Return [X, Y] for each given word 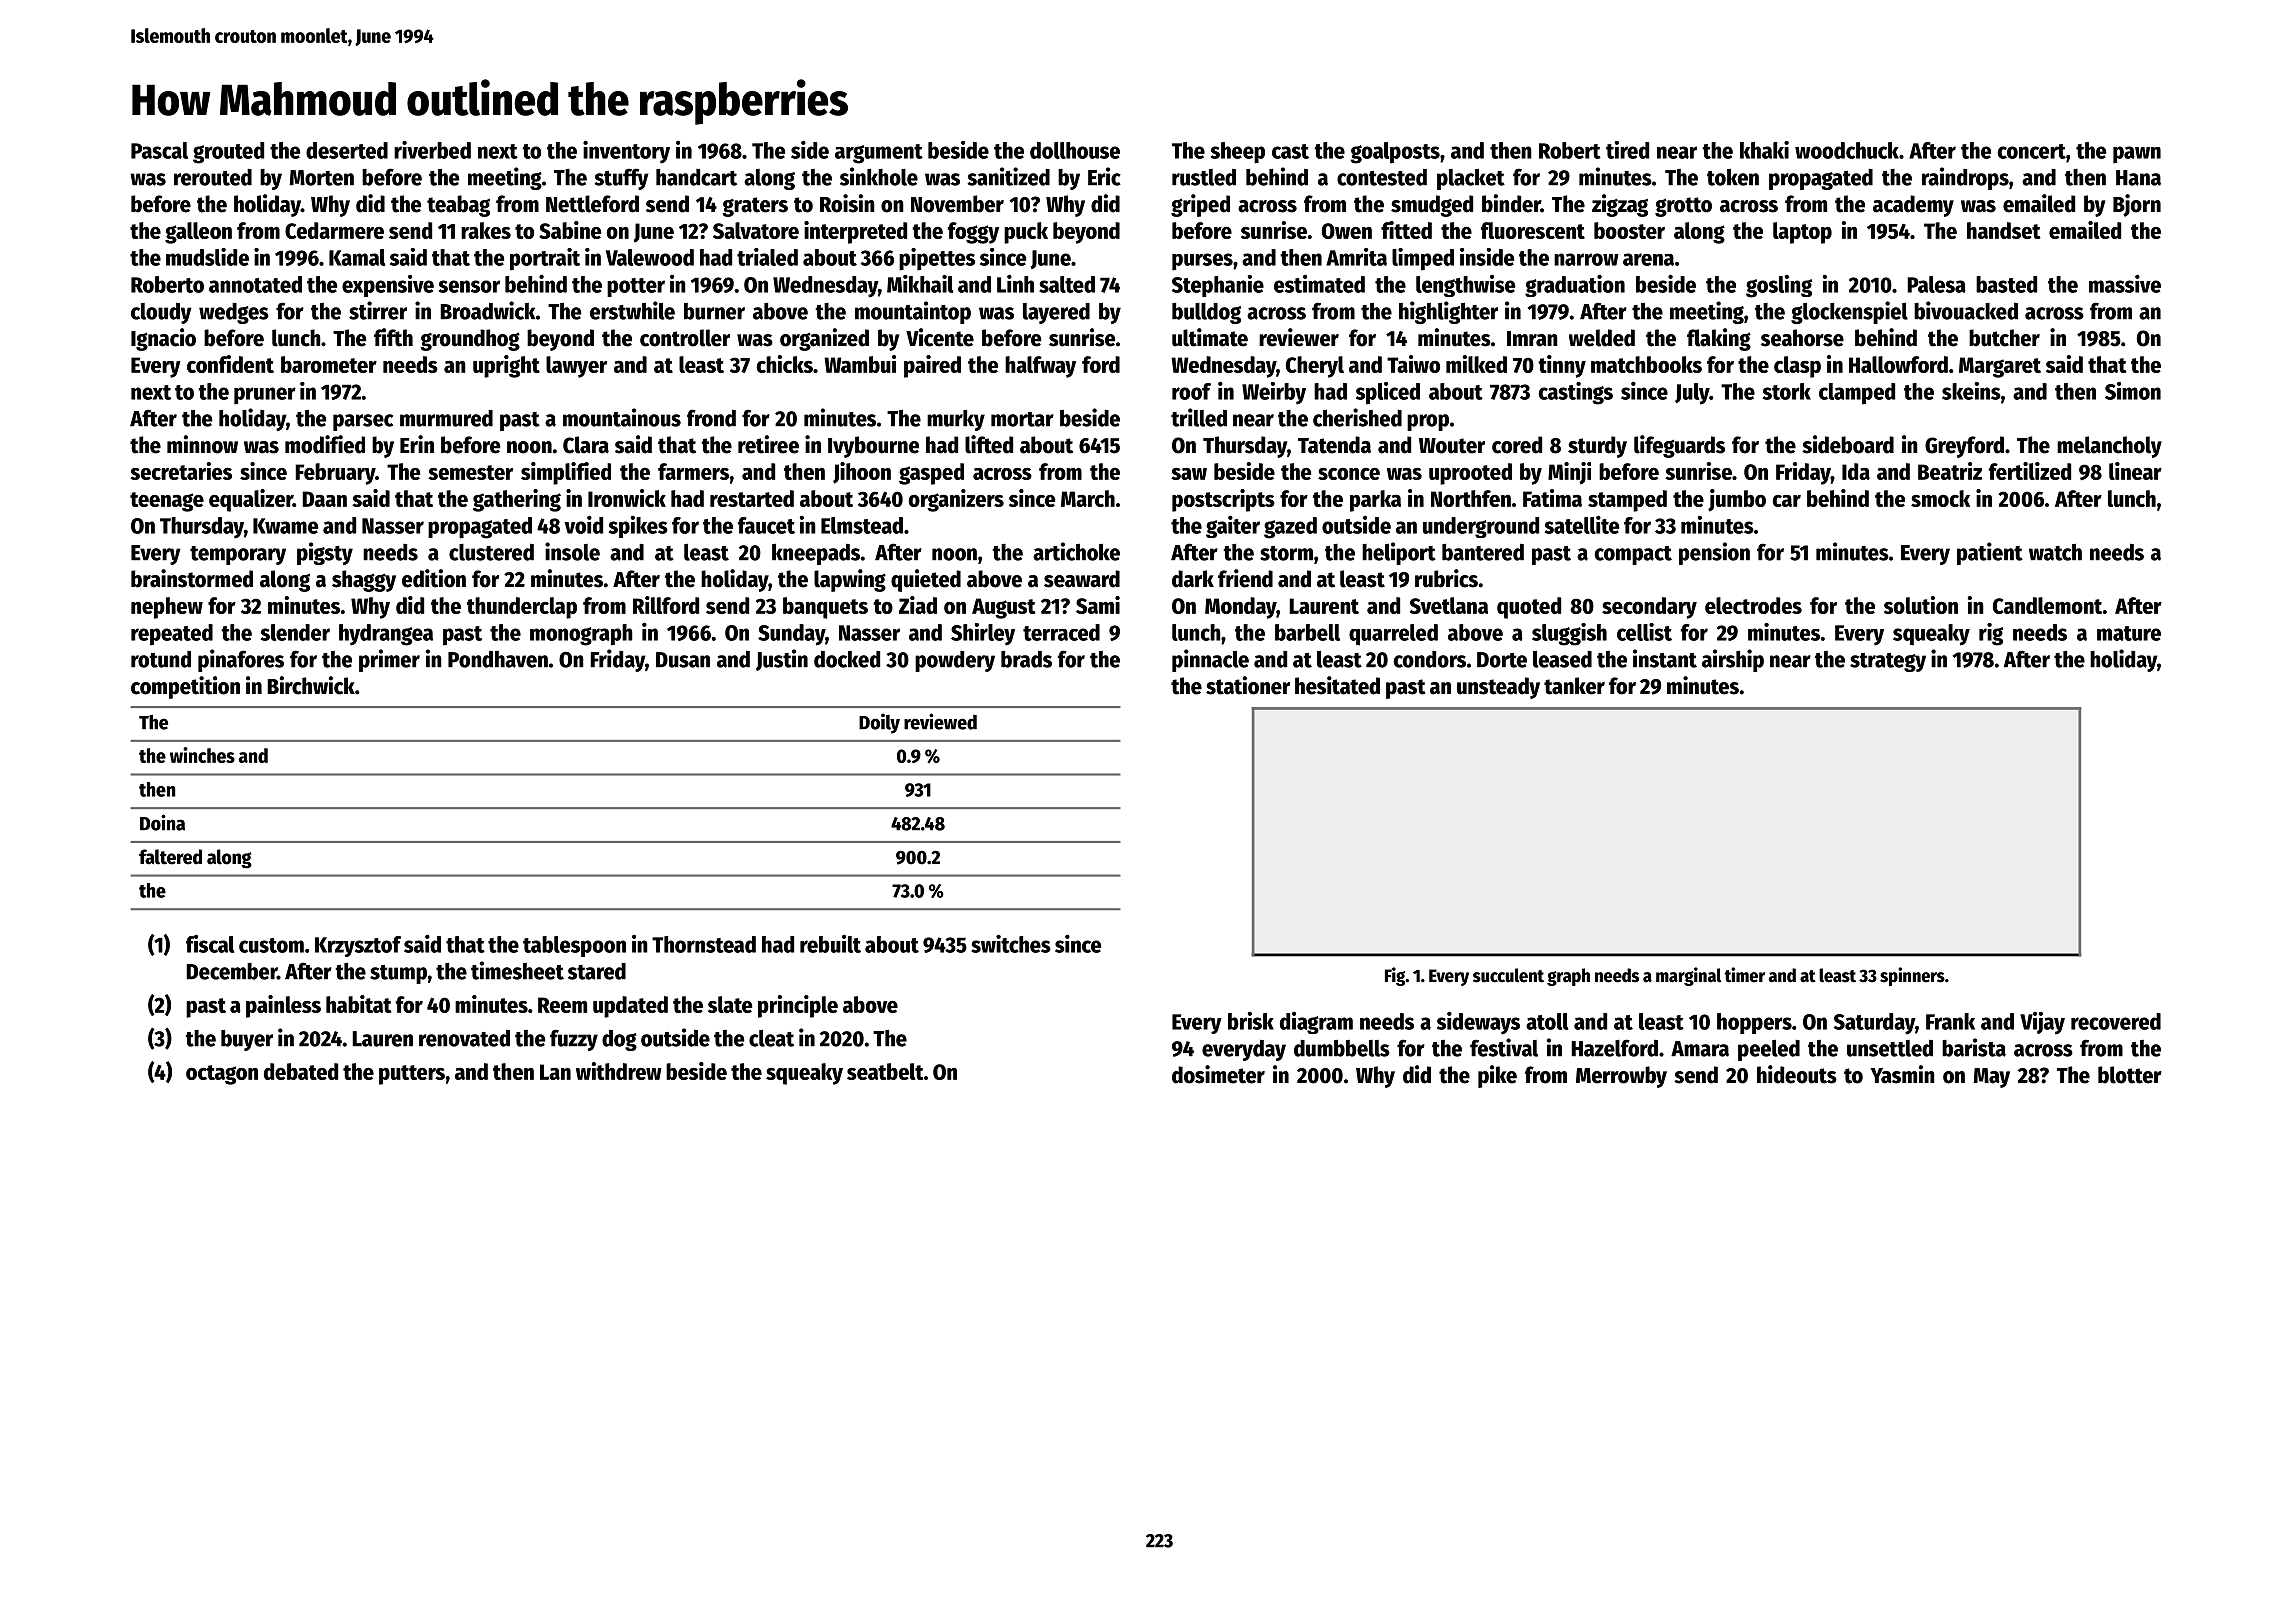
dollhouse [1075, 150]
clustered [491, 552]
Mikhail [920, 283]
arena [1648, 259]
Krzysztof [358, 946]
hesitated [1337, 685]
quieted [926, 580]
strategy [1888, 662]
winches [202, 755]
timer [1744, 975]
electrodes [1753, 605]
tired [1627, 150]
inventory [626, 152]
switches [1011, 943]
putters [412, 1075]
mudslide [207, 257]
